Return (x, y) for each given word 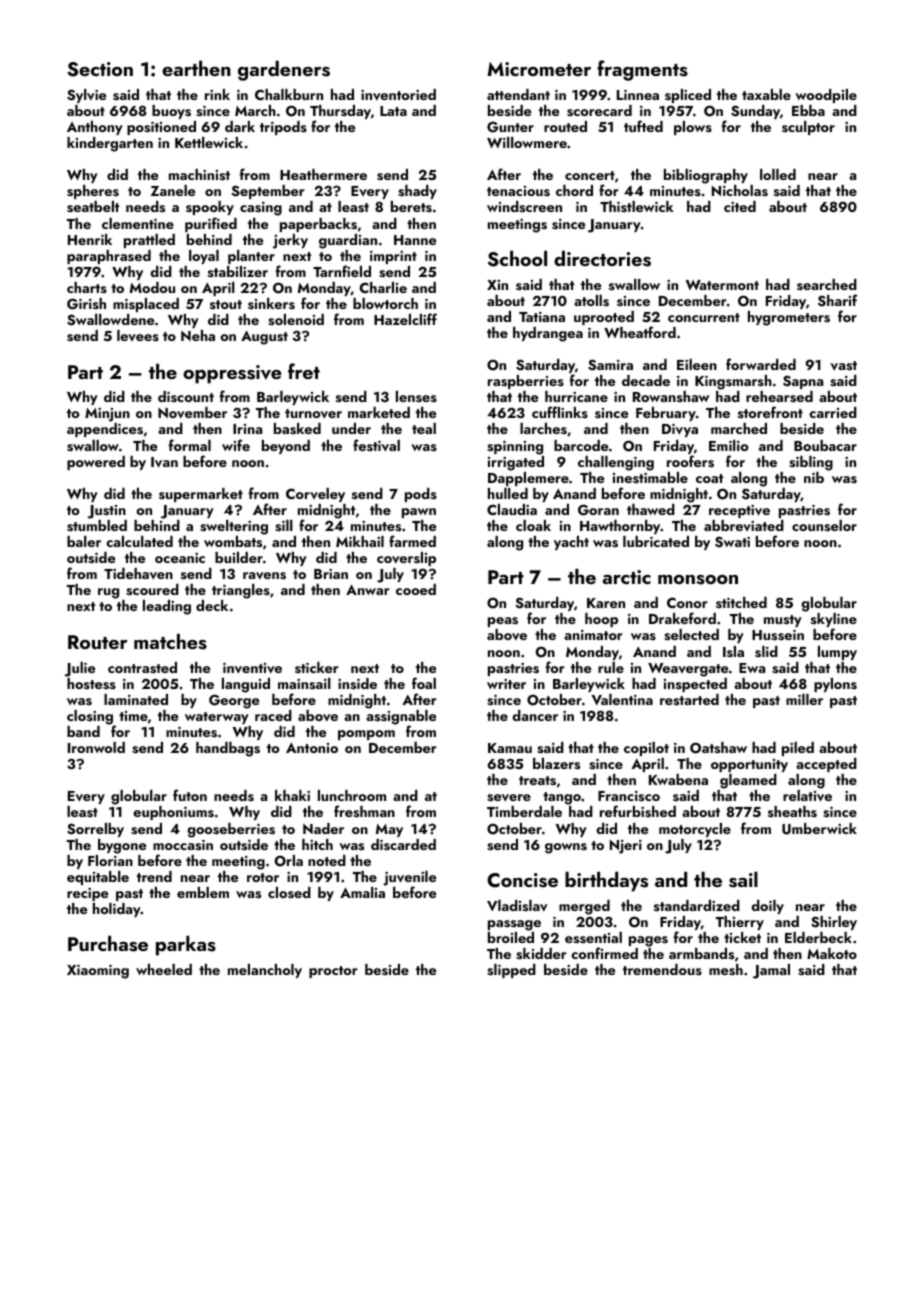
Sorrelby (95, 830)
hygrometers (789, 318)
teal (424, 428)
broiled (511, 937)
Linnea (638, 95)
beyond (286, 447)
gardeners (284, 71)
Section (100, 69)
